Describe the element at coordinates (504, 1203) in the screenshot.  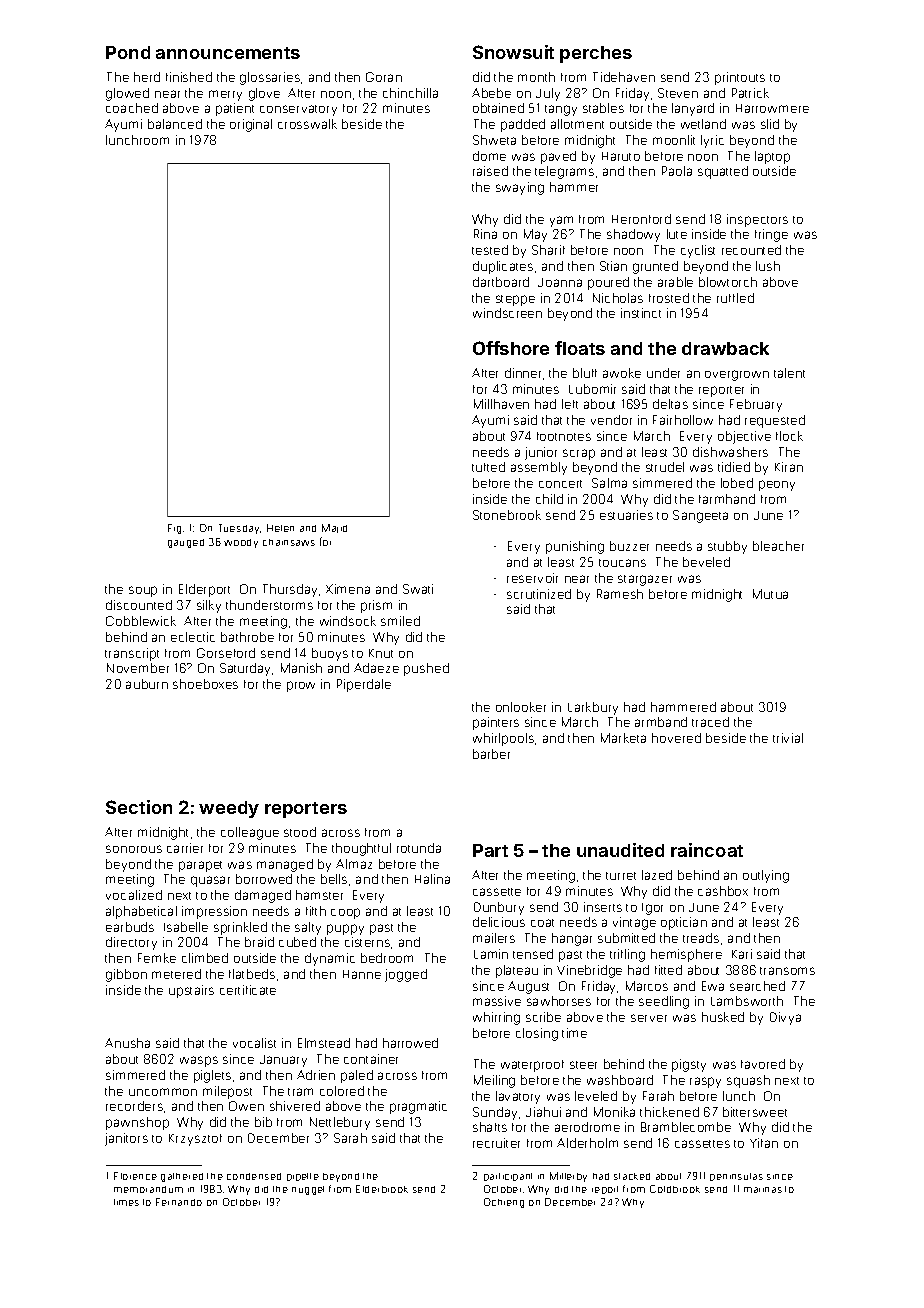
I see `Ochieng` at that location.
